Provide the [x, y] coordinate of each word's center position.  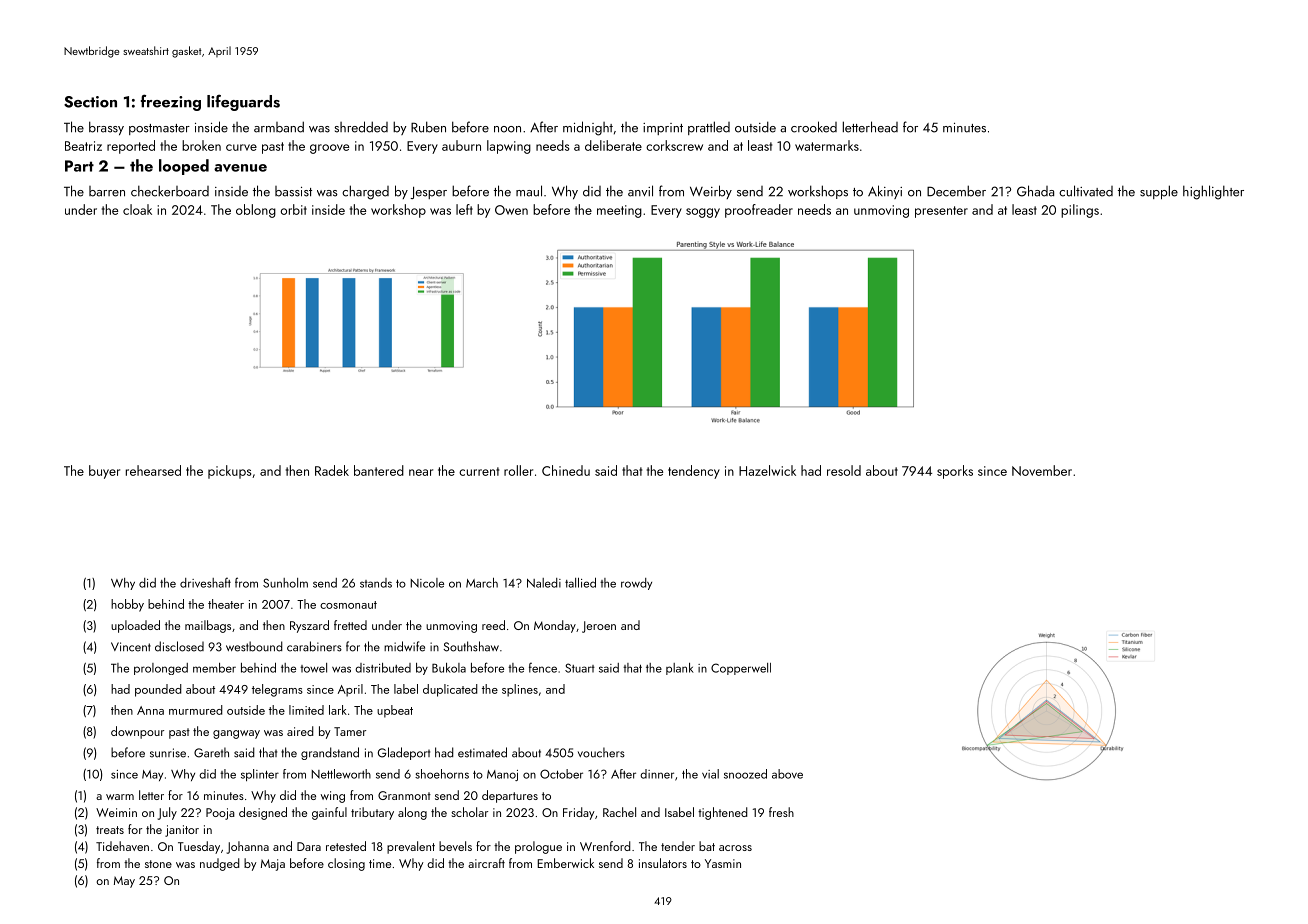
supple [1159, 192]
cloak [137, 209]
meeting [619, 211]
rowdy [636, 584]
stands [376, 583]
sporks [955, 472]
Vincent [131, 647]
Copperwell [741, 669]
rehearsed [153, 470]
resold [844, 470]
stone [158, 864]
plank [680, 669]
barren [107, 191]
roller [518, 470]
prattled [709, 128]
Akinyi [885, 192]
